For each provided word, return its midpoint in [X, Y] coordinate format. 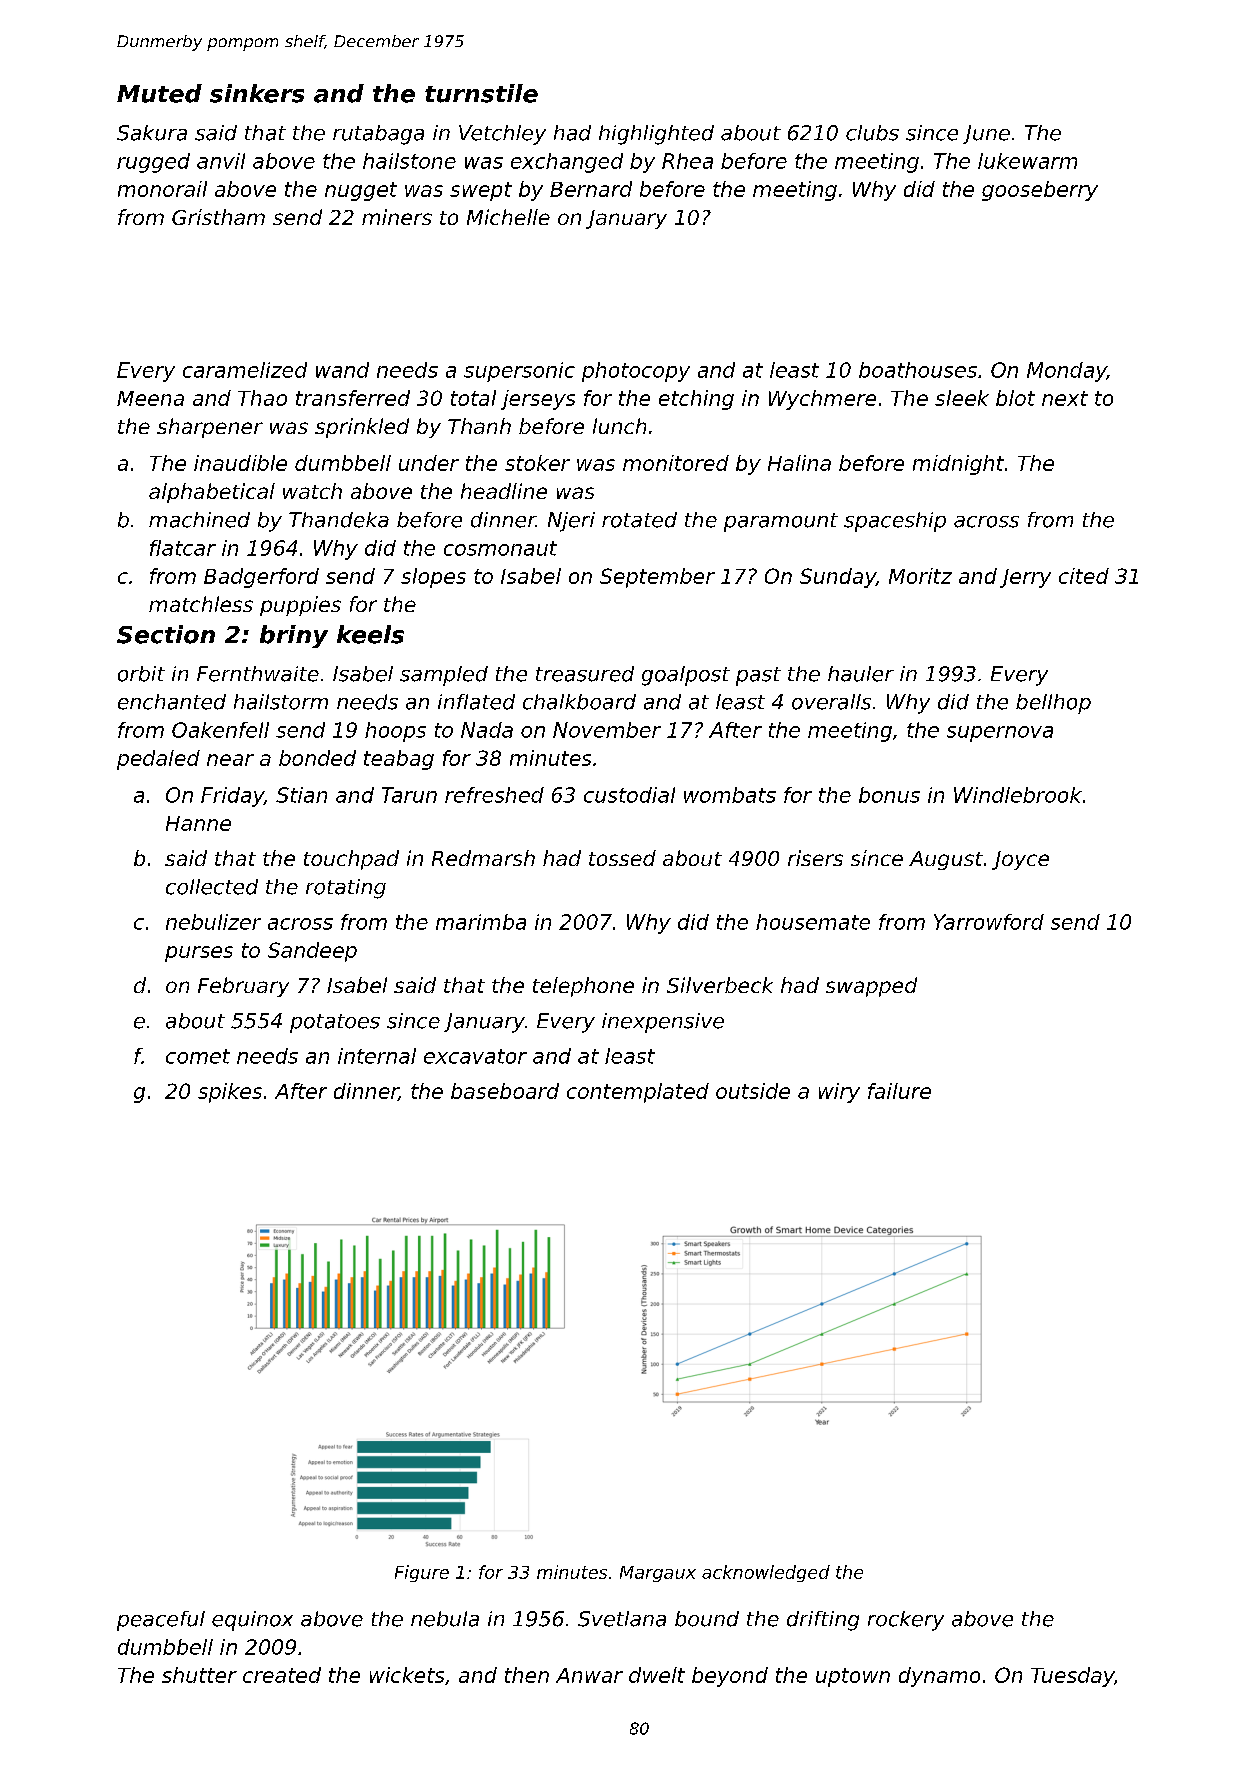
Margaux [658, 1574]
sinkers [257, 93]
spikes [230, 1093]
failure [899, 1091]
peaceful [161, 1621]
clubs [872, 133]
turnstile [481, 93]
